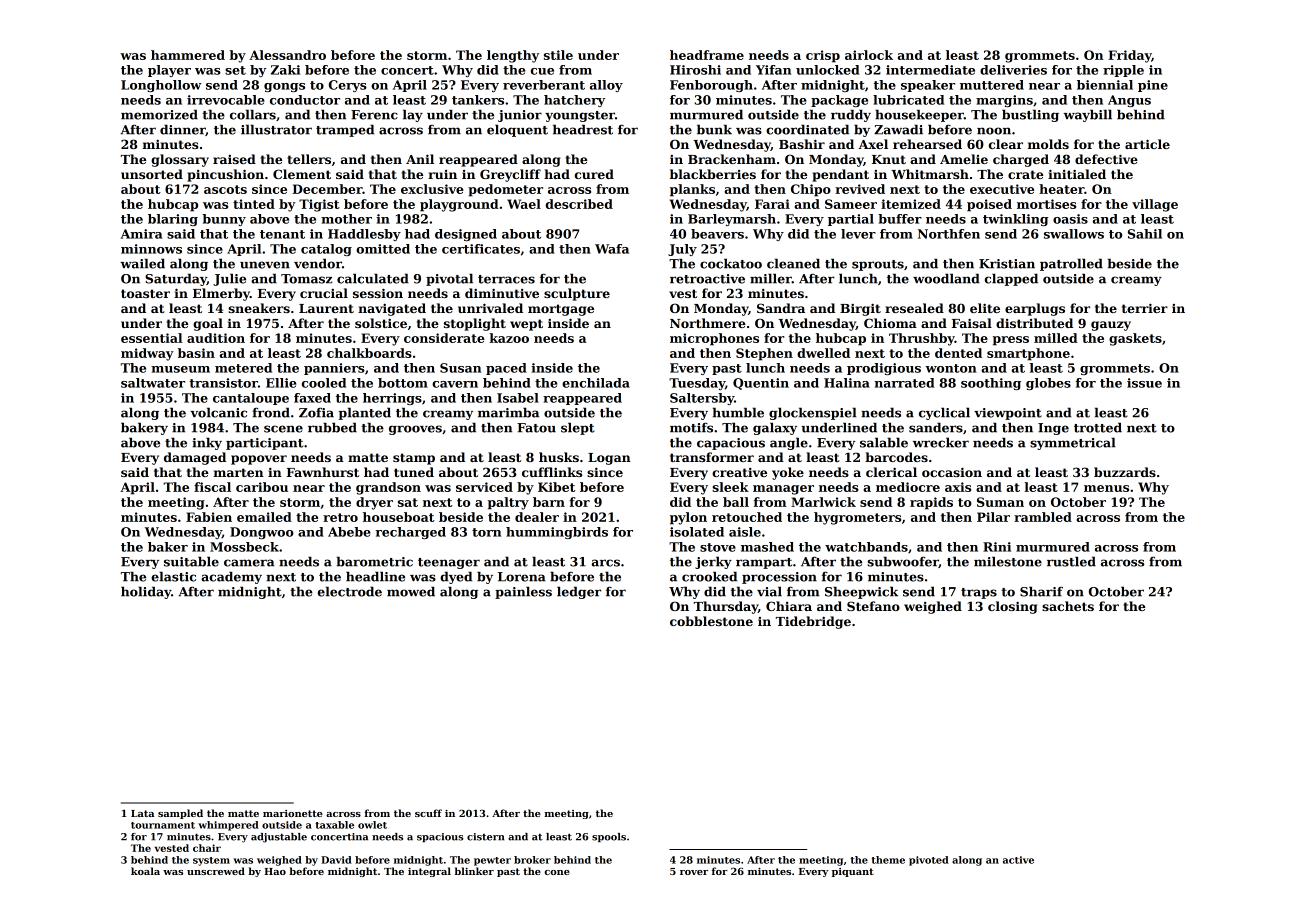  Describe the element at coordinates (449, 563) in the screenshot. I see `teenager` at that location.
